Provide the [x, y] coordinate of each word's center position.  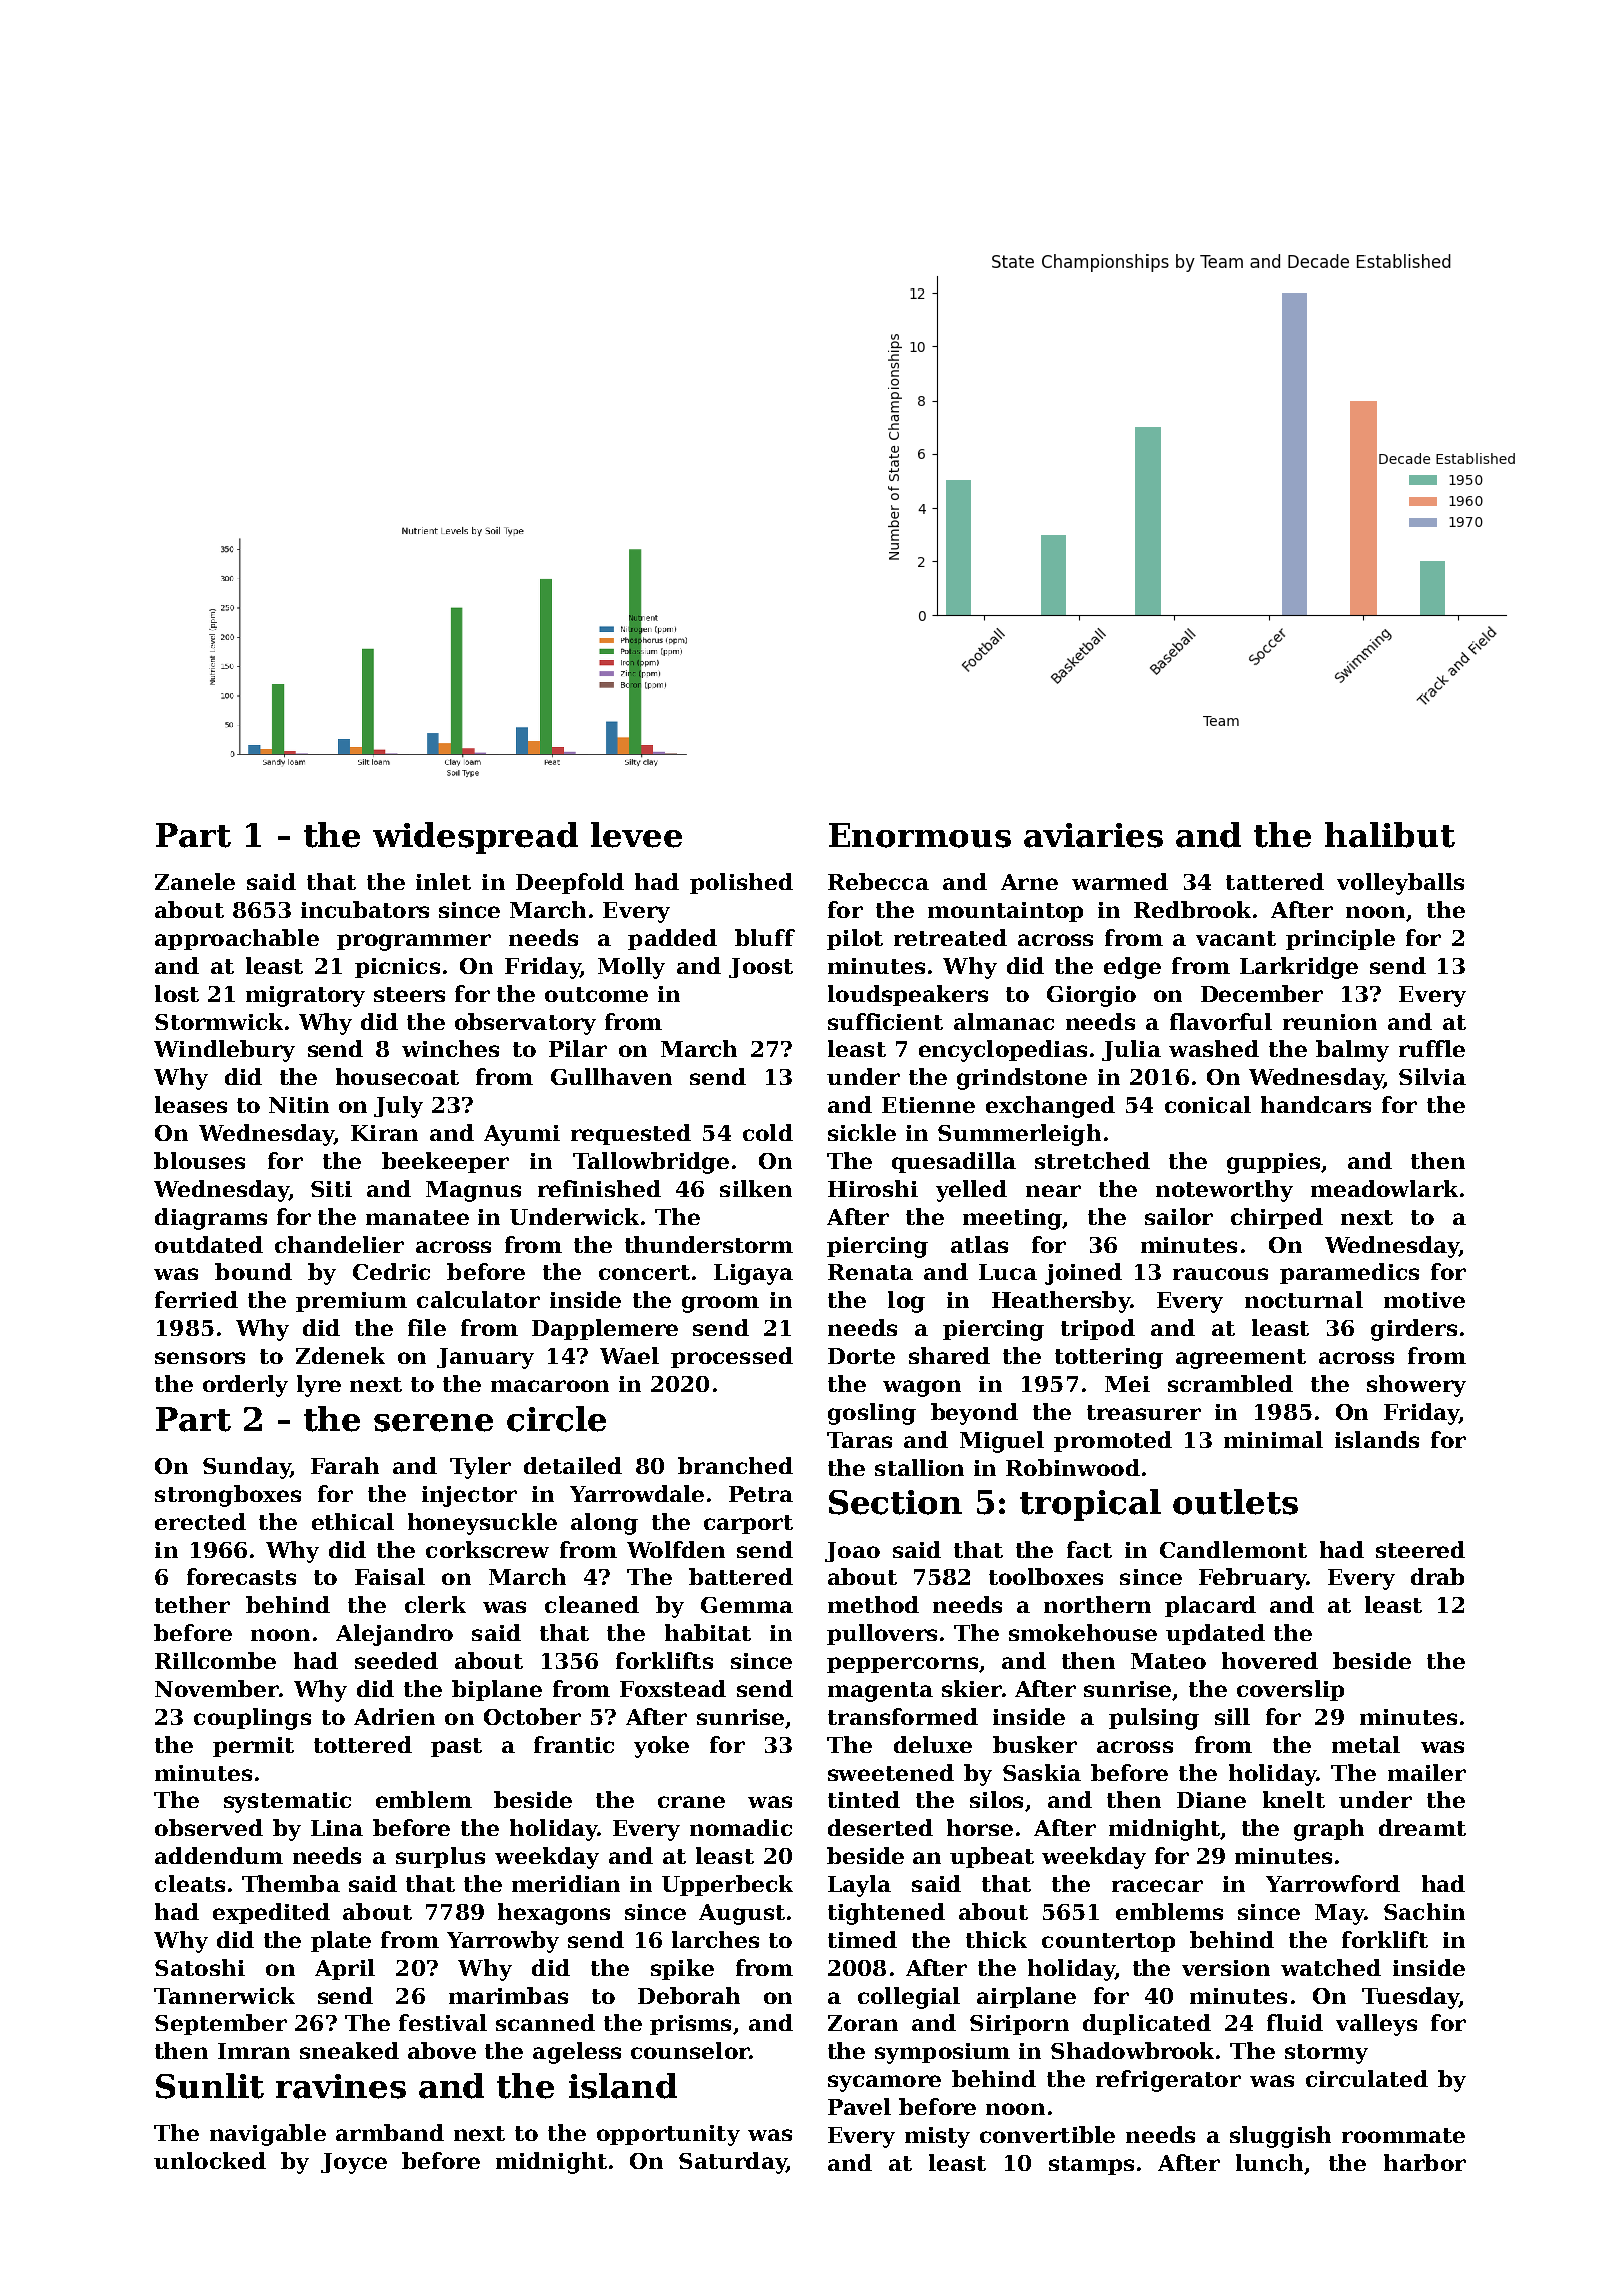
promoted [1113, 1441]
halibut [1390, 835]
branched [735, 1465]
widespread [475, 838]
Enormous [920, 835]
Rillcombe [215, 1660]
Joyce [354, 2163]
